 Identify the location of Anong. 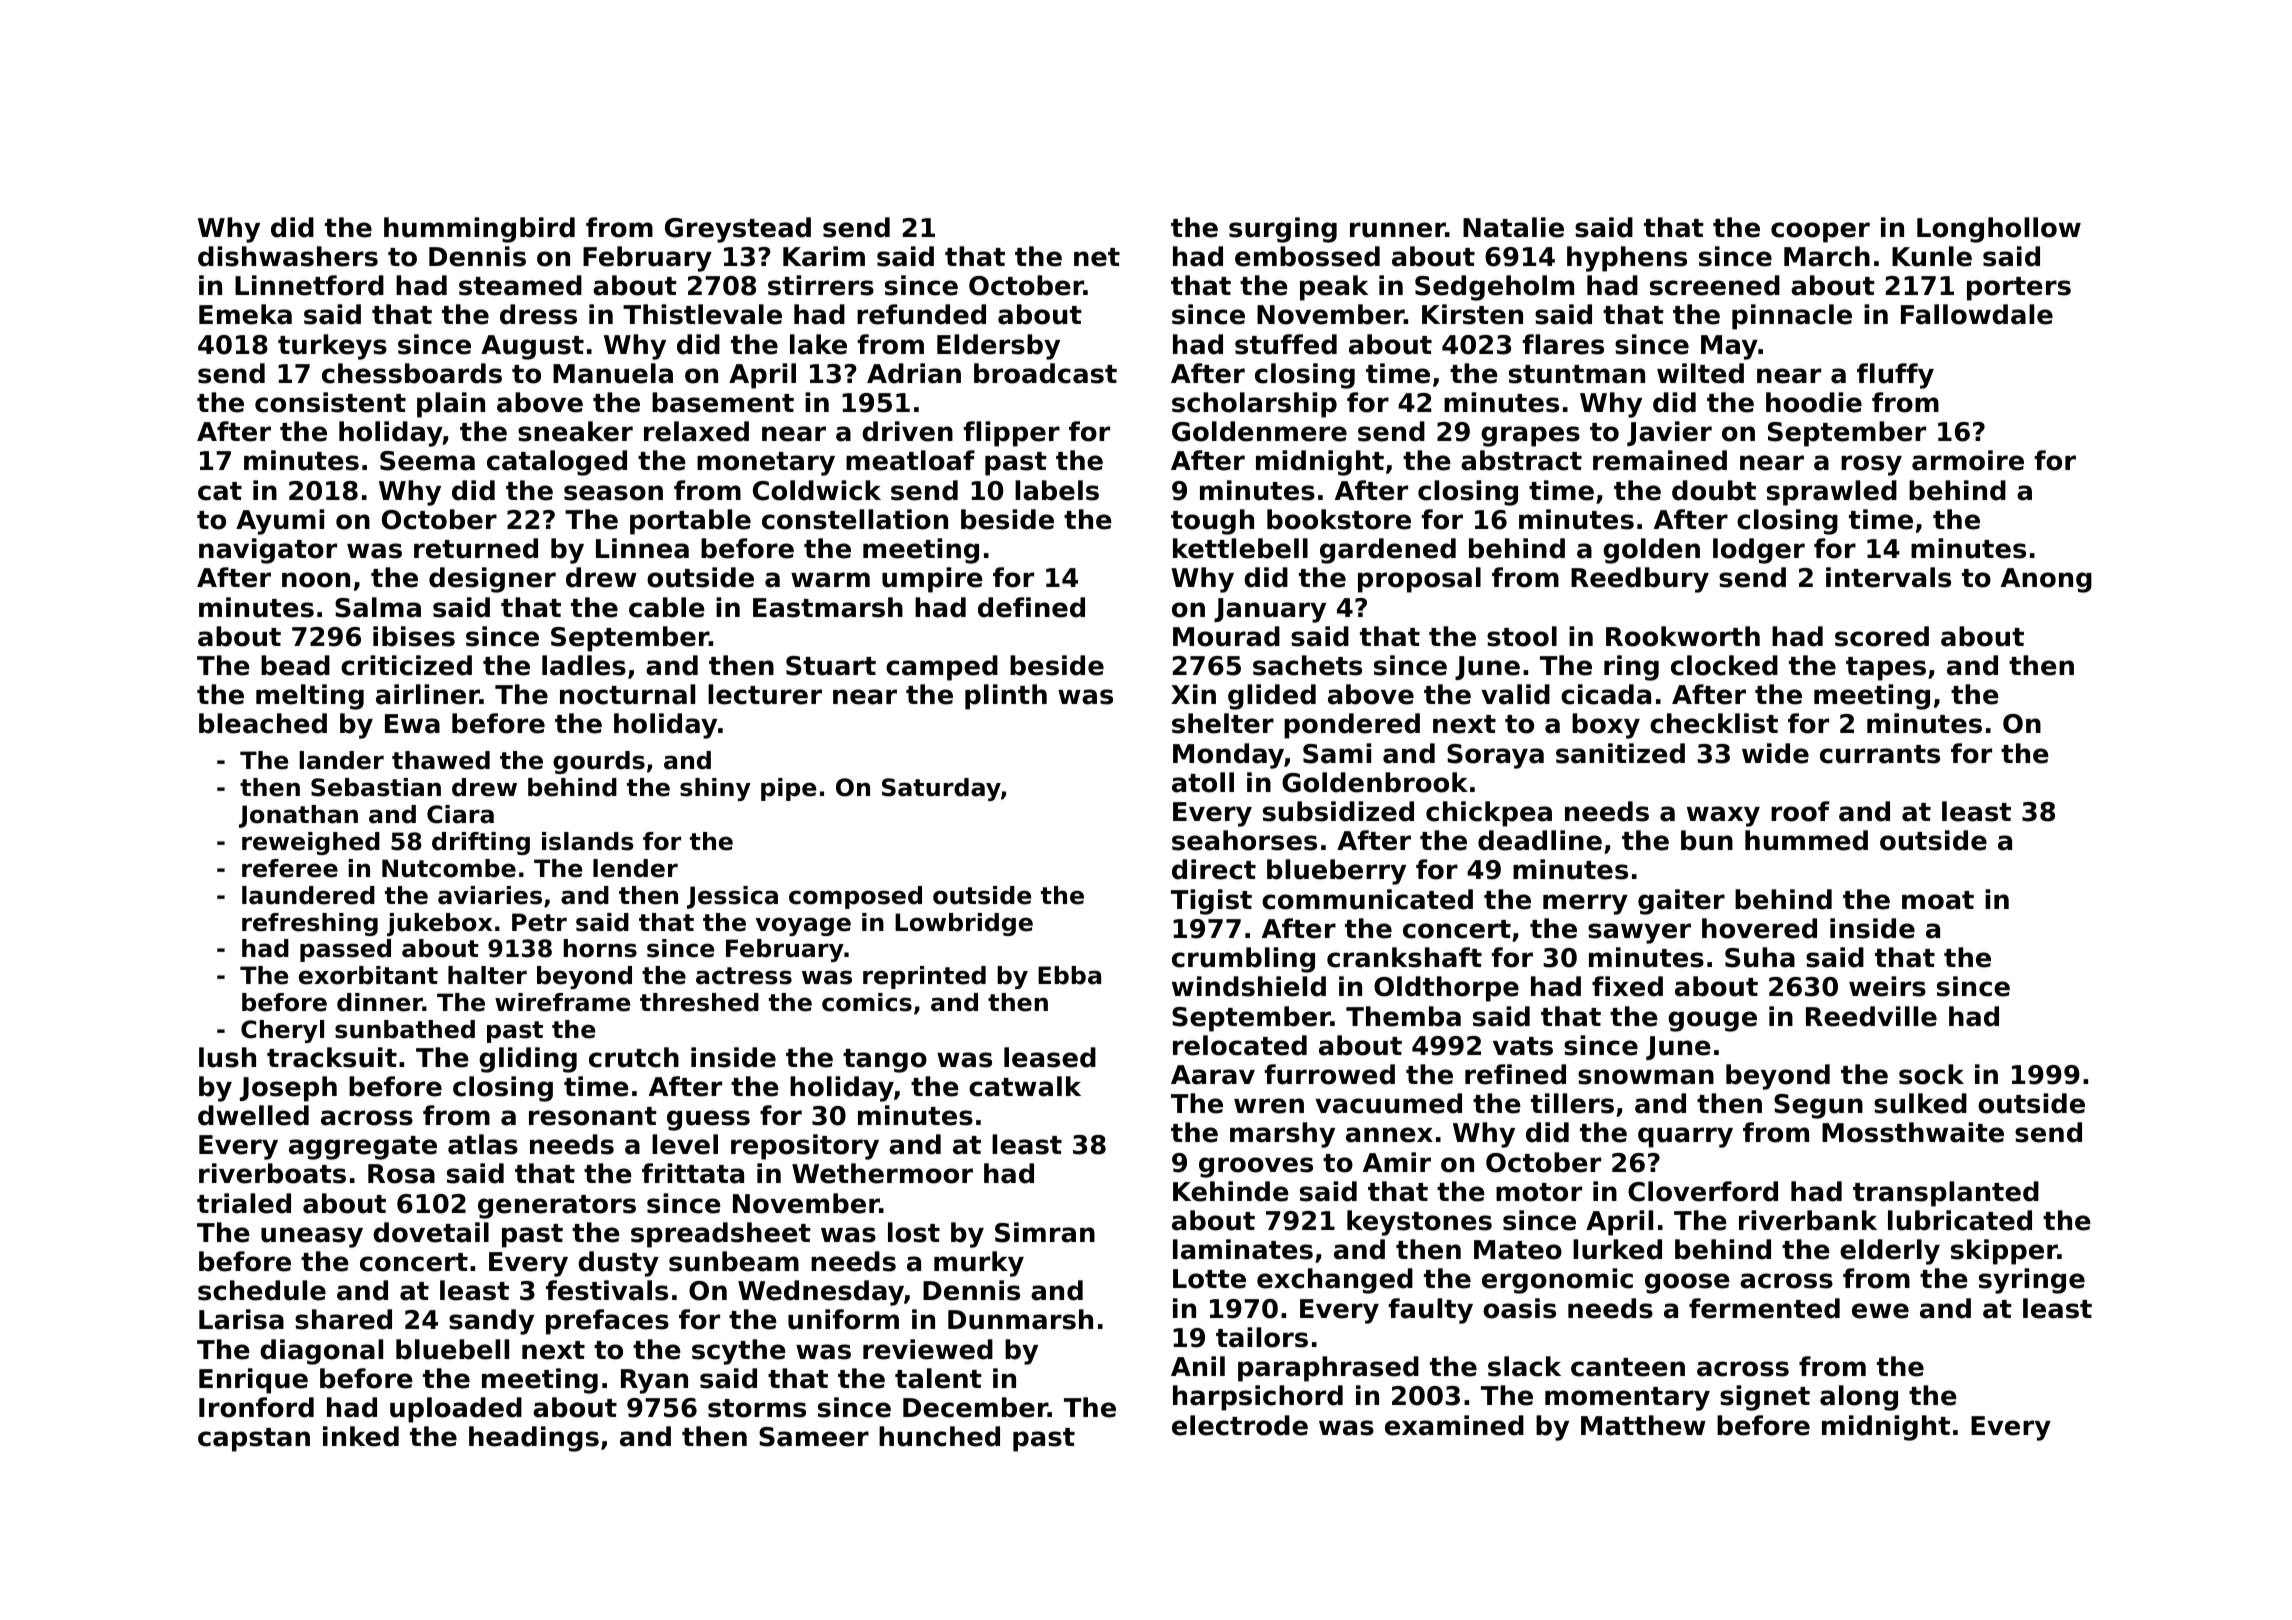
(2046, 580).
